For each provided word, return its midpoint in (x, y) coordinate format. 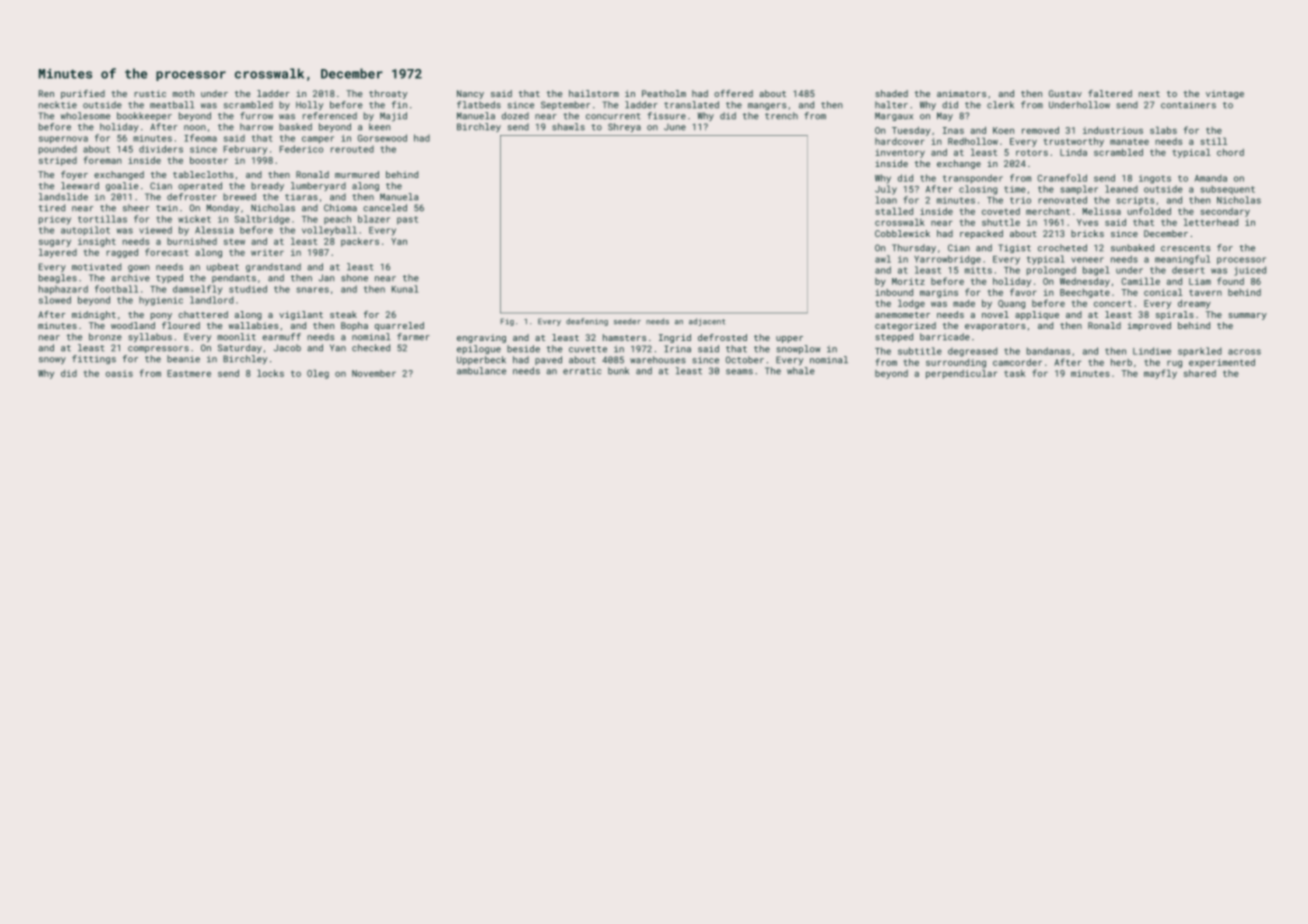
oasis (119, 373)
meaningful (1182, 260)
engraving (481, 338)
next (1149, 94)
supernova (63, 140)
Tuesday (911, 131)
